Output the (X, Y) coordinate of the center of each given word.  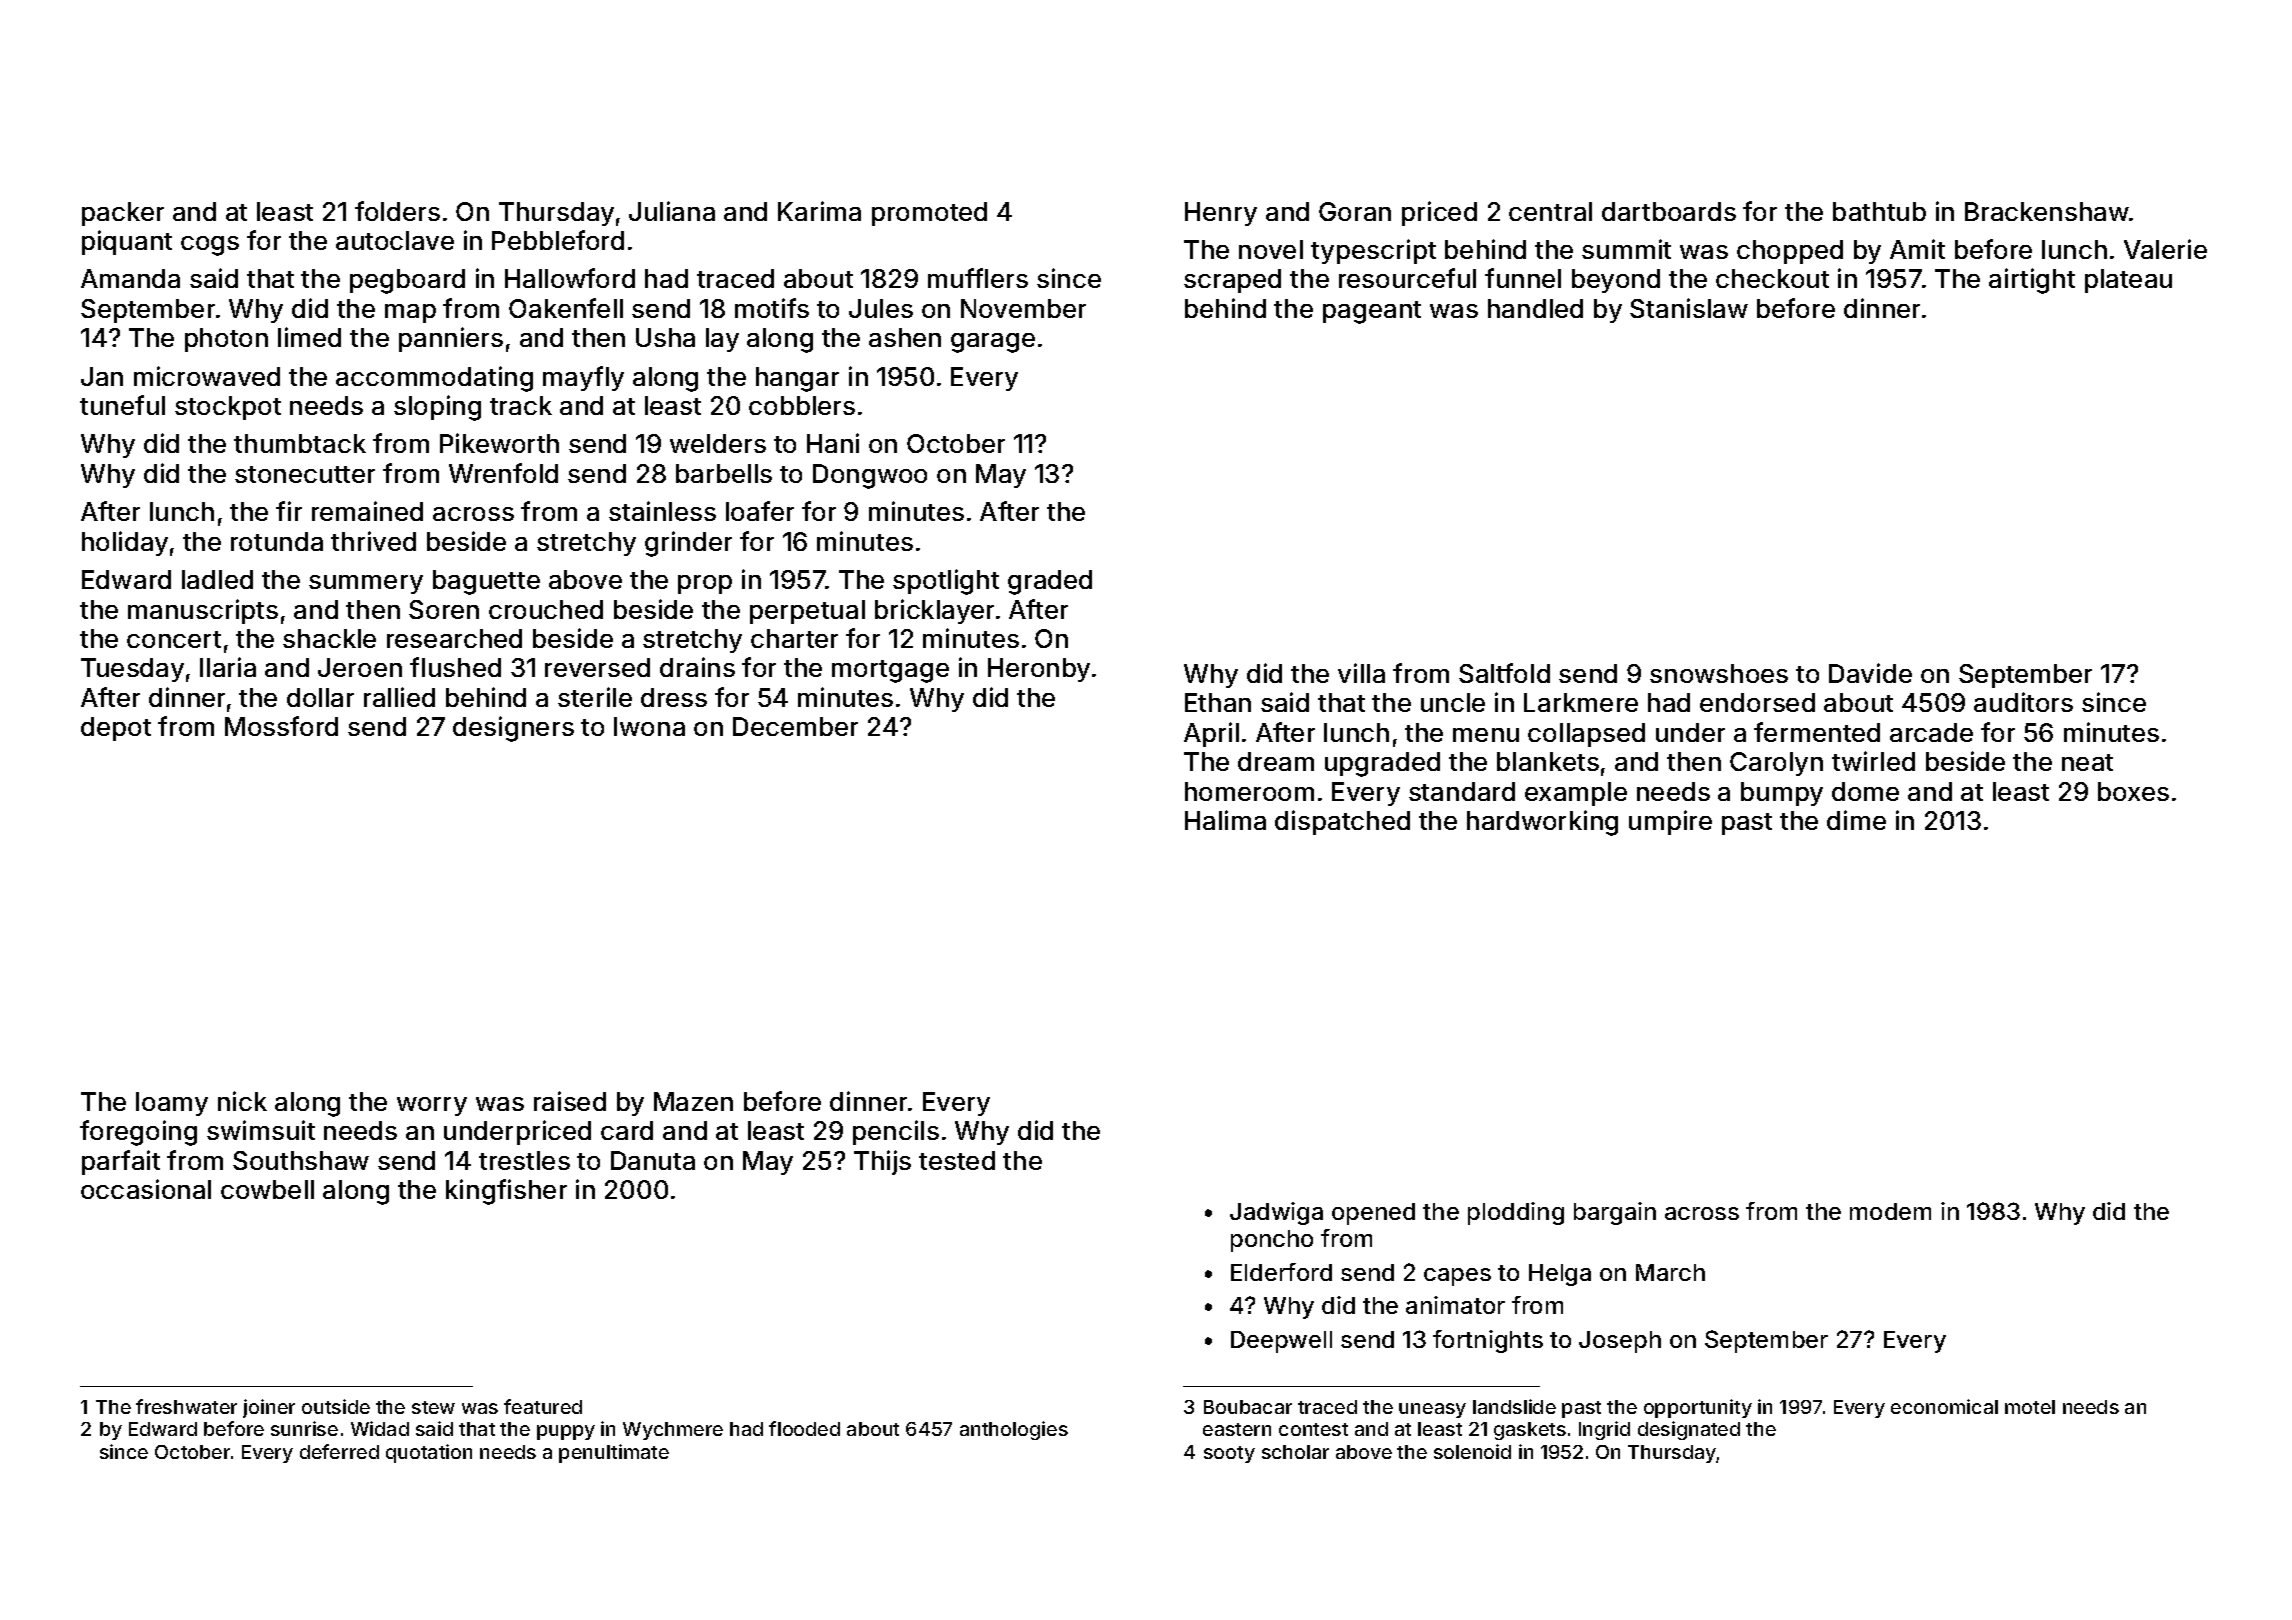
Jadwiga (1276, 1213)
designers (513, 729)
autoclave (395, 240)
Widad (380, 1428)
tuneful (122, 405)
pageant (1372, 312)
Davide (1870, 673)
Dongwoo (870, 476)
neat (2087, 762)
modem (1890, 1211)
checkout (1772, 278)
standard (1462, 791)
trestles (524, 1160)
